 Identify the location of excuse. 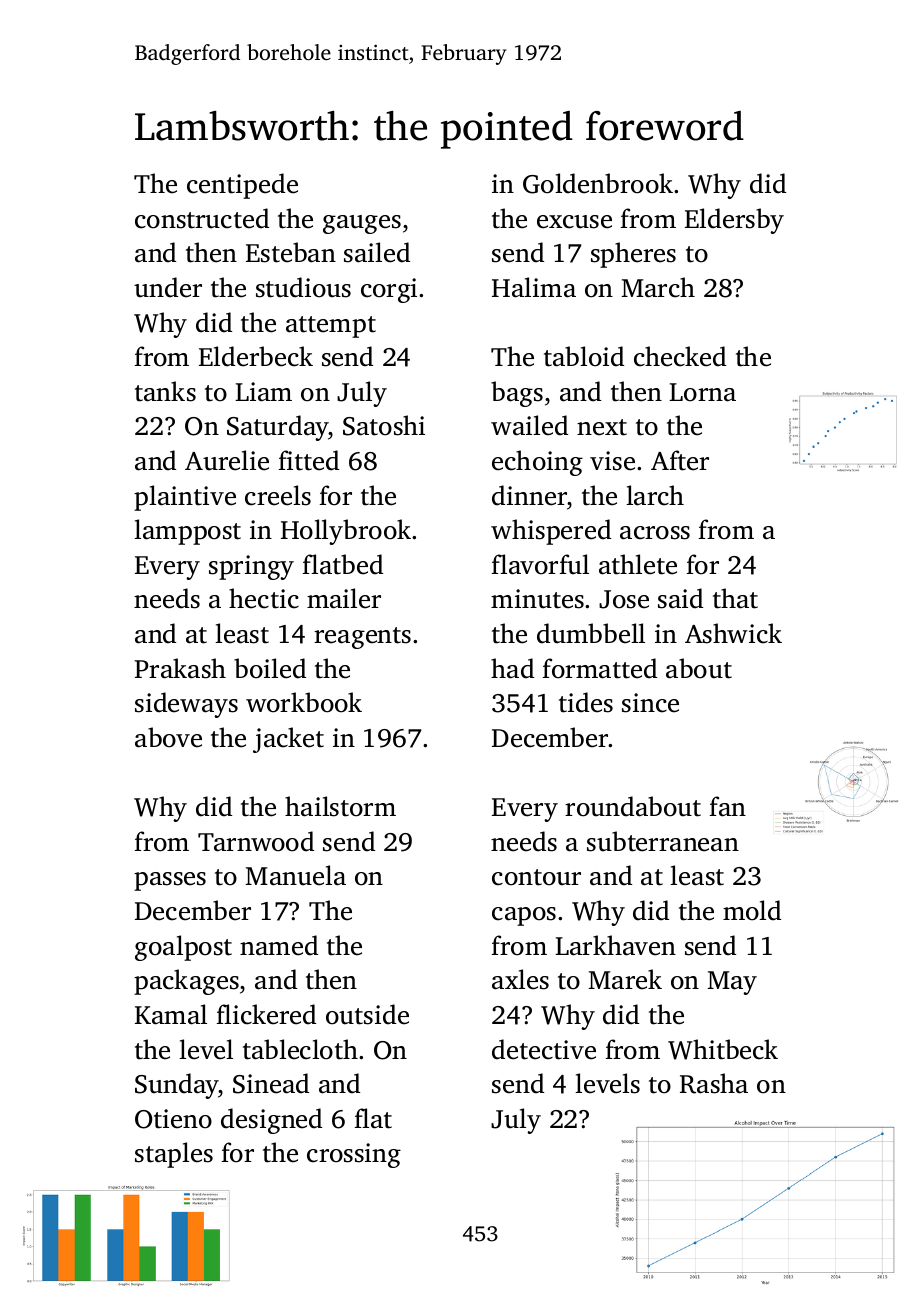
(574, 222).
